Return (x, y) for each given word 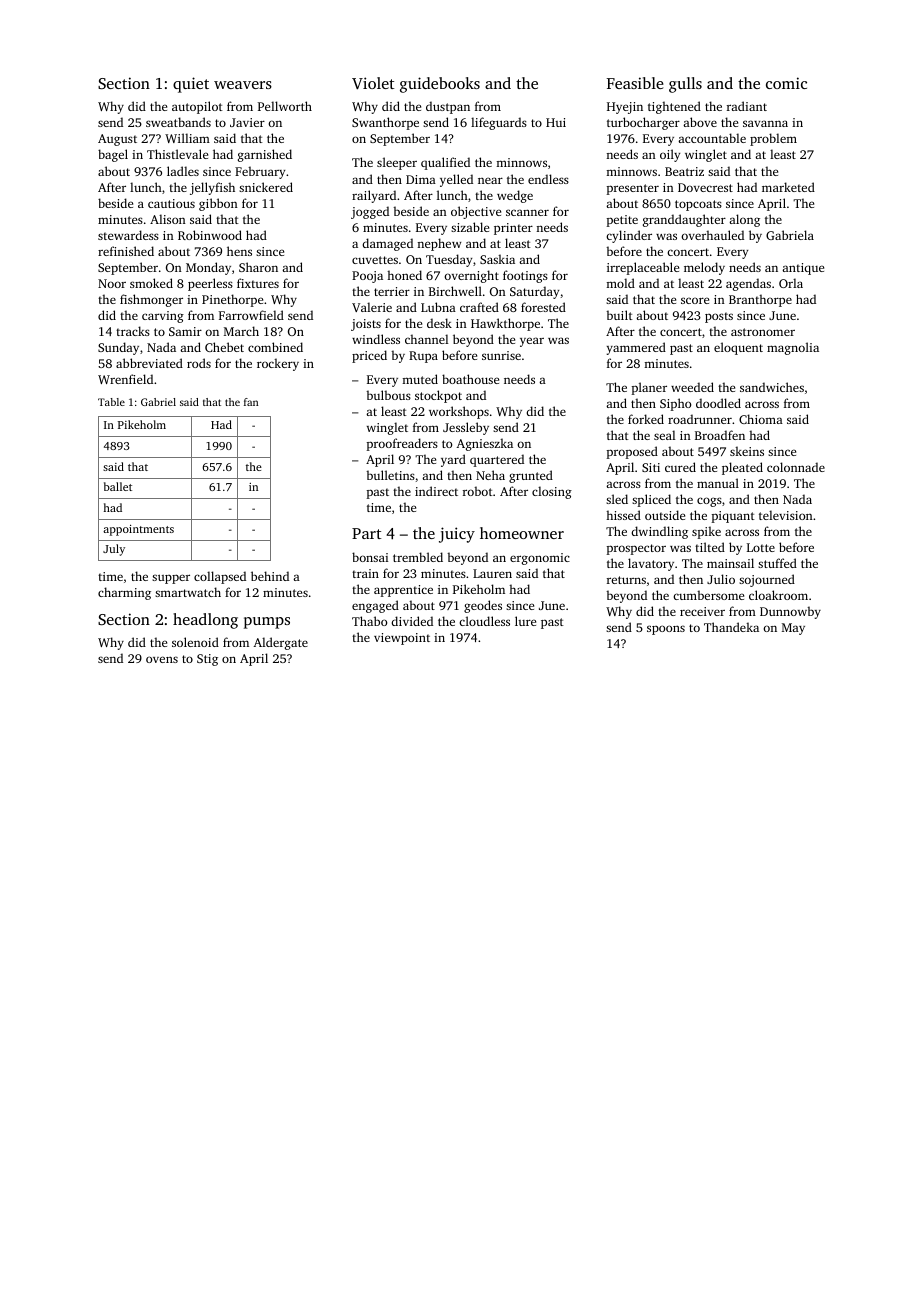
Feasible (635, 83)
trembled (418, 557)
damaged (387, 244)
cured (680, 467)
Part (366, 533)
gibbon (218, 204)
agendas (748, 284)
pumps (267, 623)
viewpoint (402, 639)
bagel (113, 155)
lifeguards (499, 123)
